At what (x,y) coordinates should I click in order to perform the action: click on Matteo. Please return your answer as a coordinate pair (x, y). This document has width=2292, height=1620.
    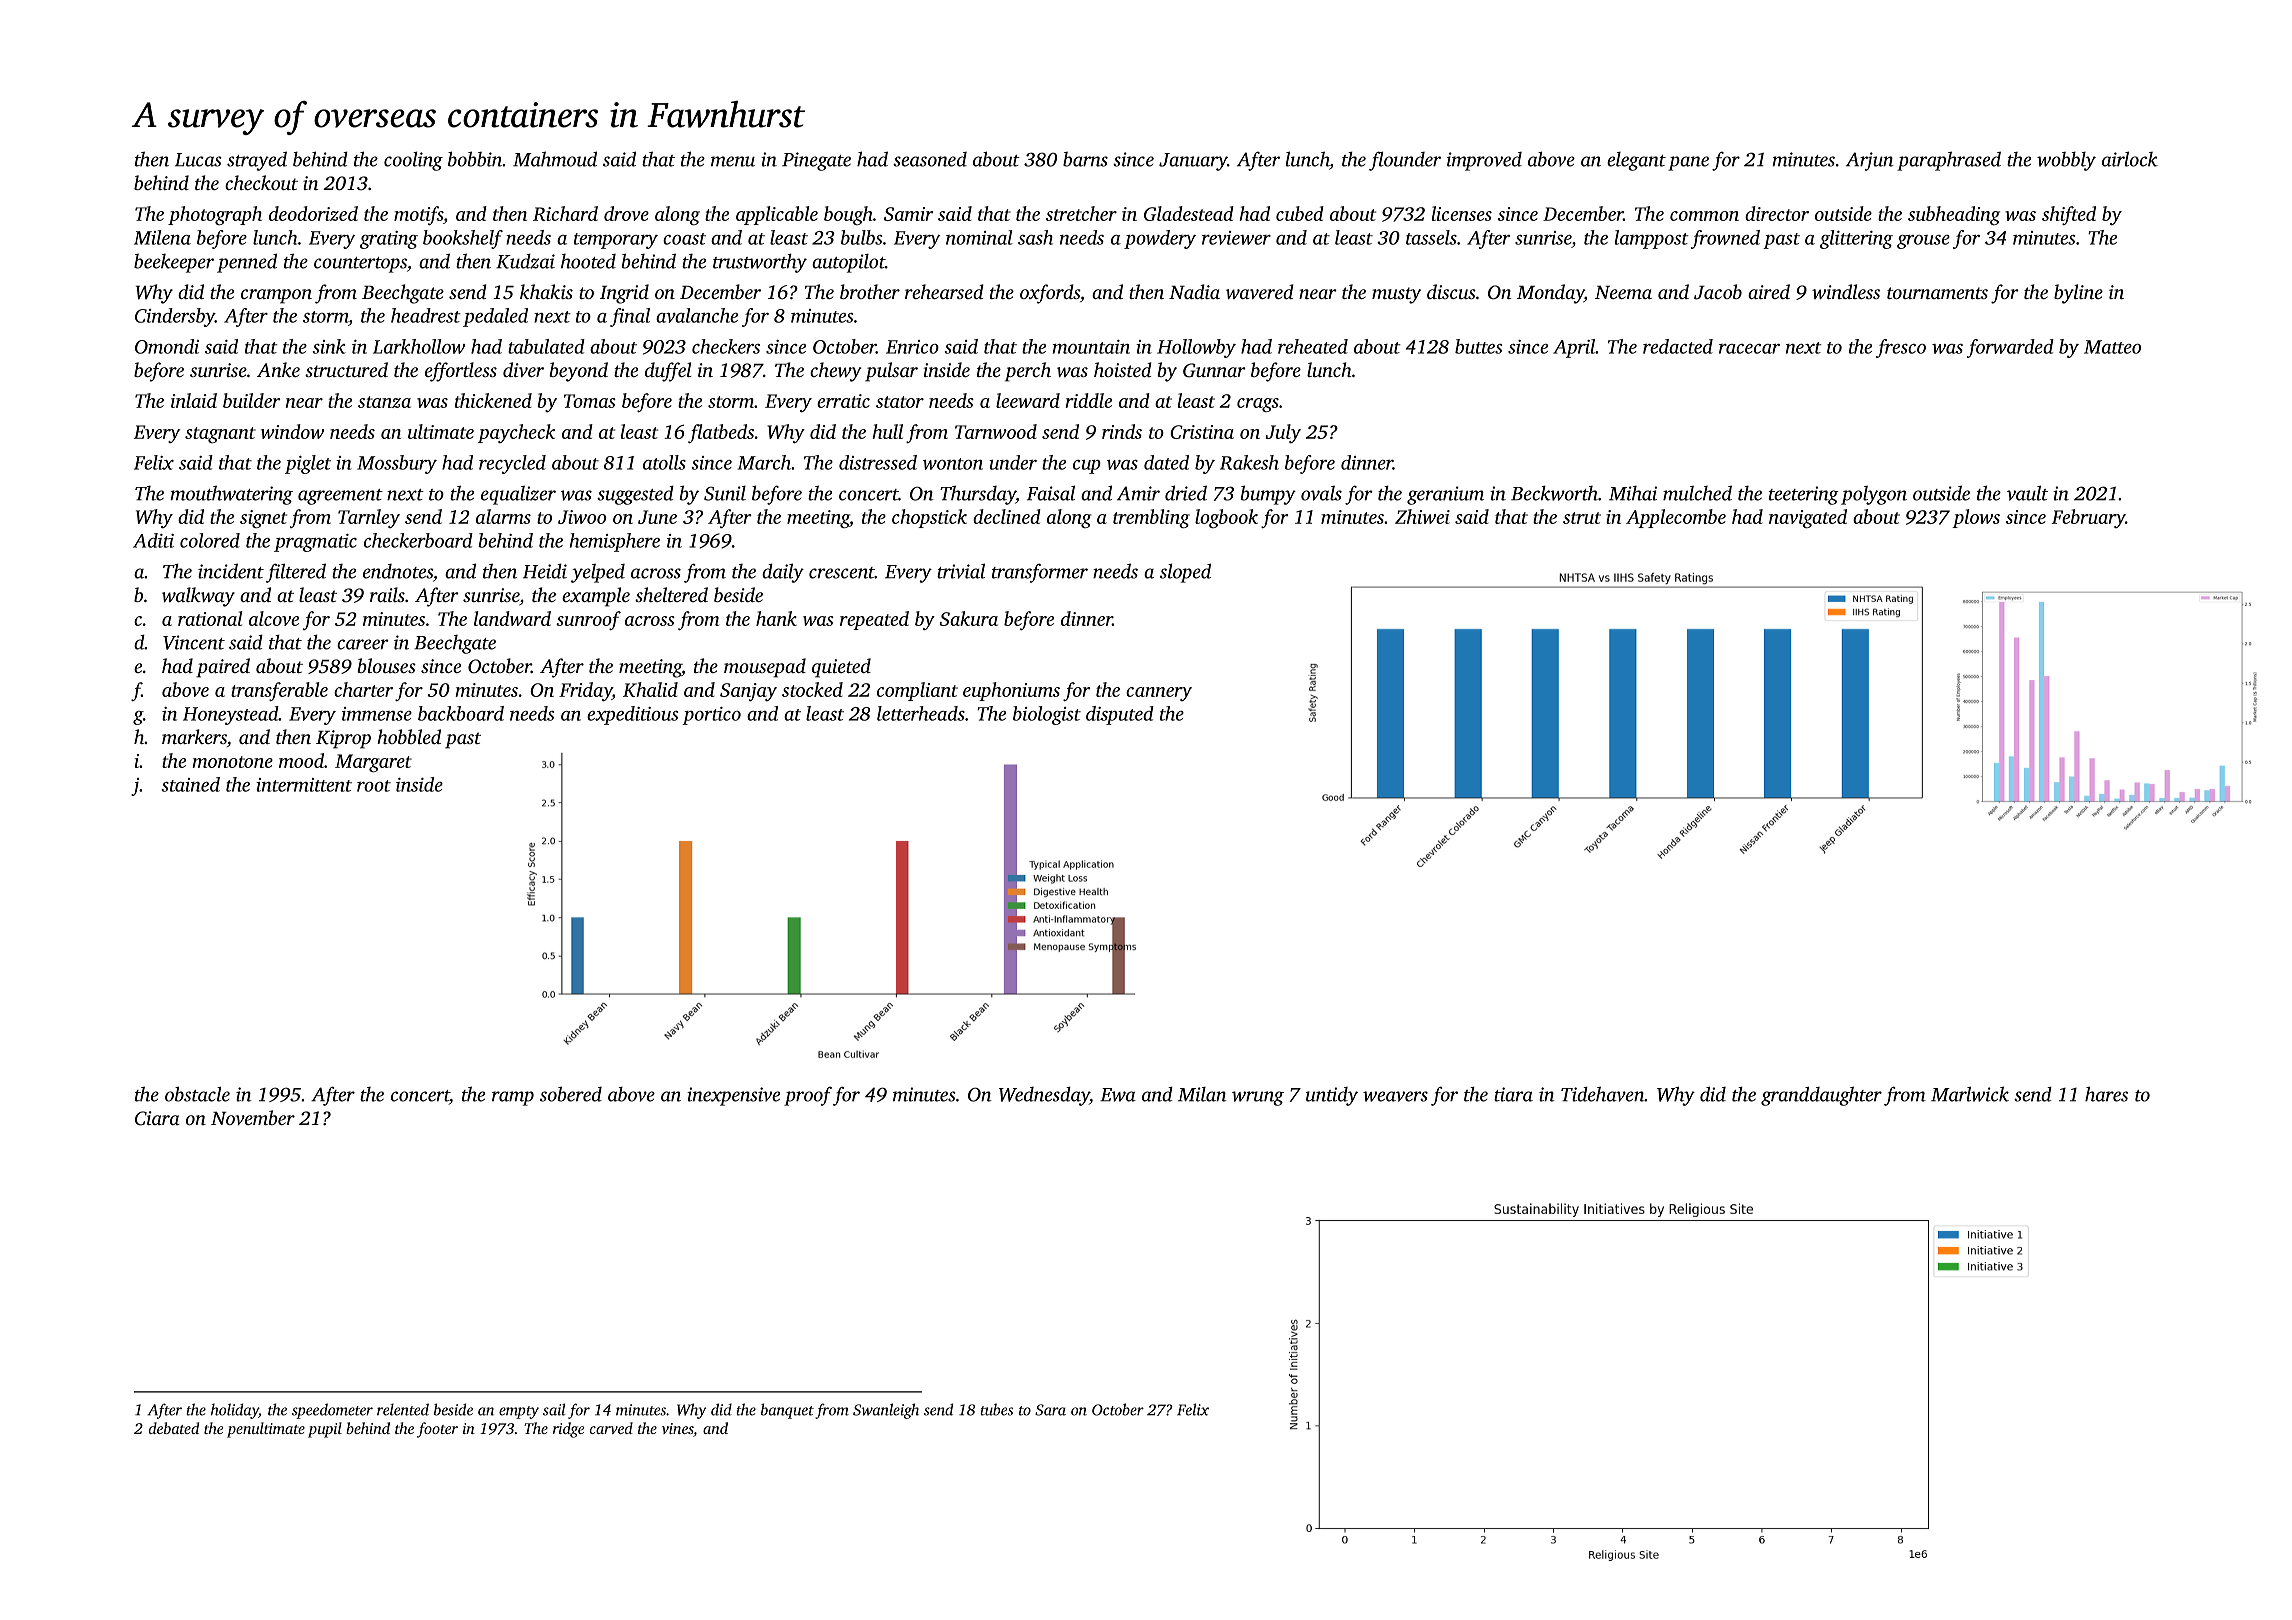
    Looking at the image, I should click on (2112, 347).
